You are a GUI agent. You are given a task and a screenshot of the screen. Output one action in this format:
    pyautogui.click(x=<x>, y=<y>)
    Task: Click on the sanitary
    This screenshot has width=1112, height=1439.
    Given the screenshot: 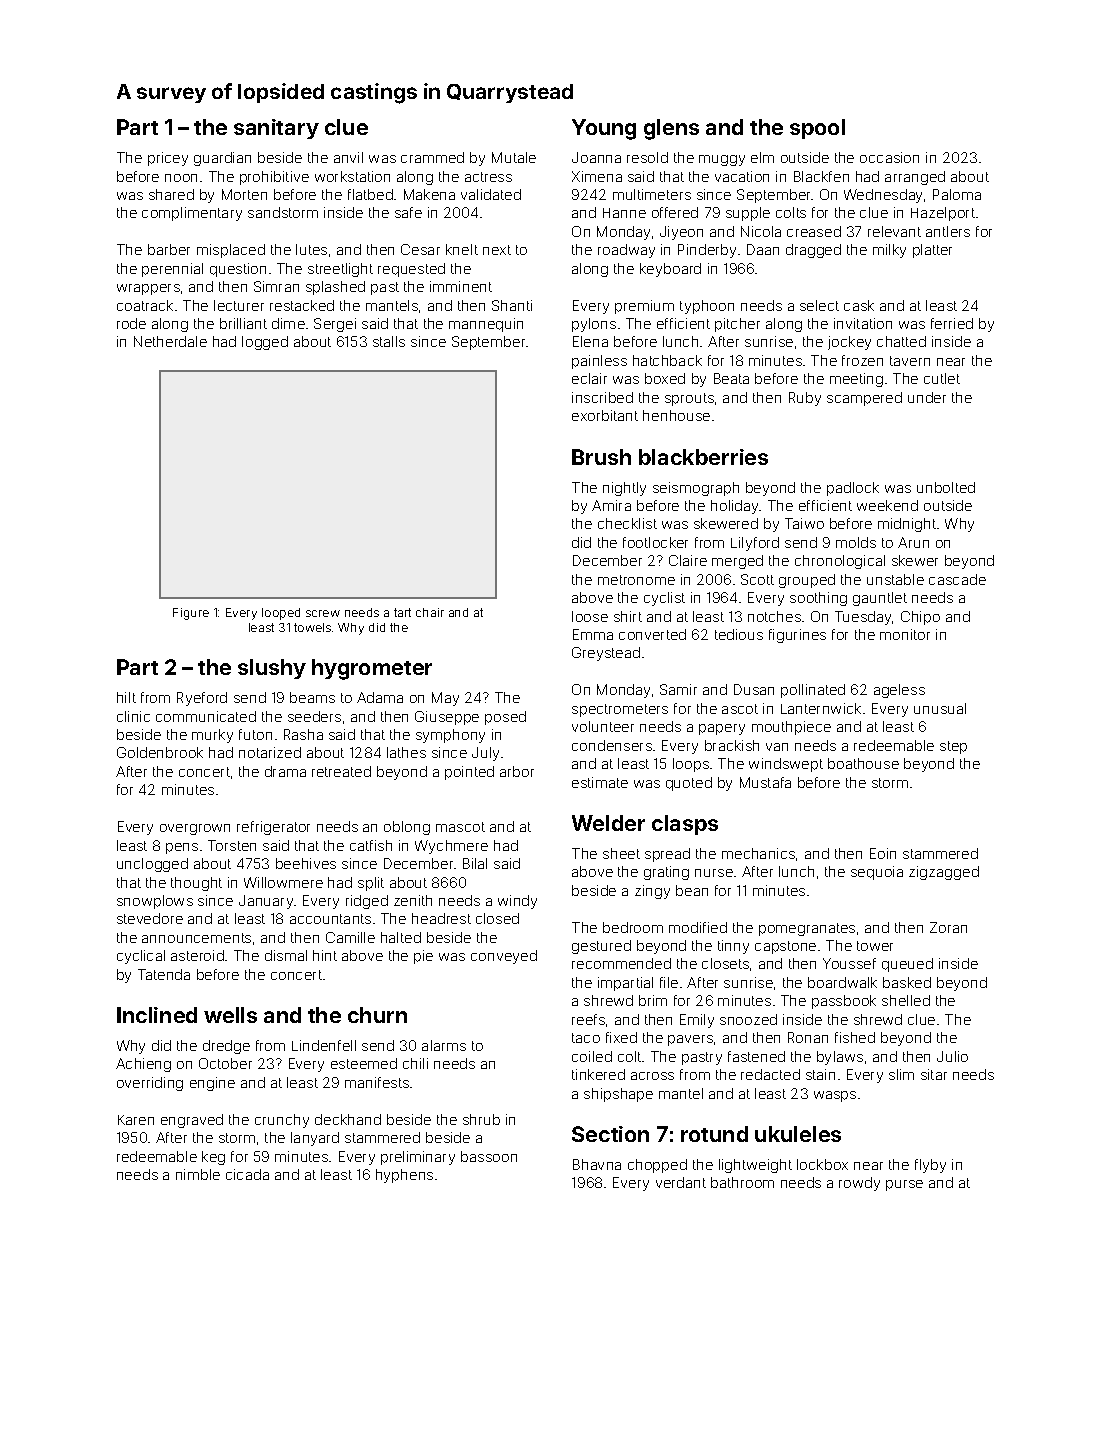 What is the action you would take?
    pyautogui.click(x=276, y=129)
